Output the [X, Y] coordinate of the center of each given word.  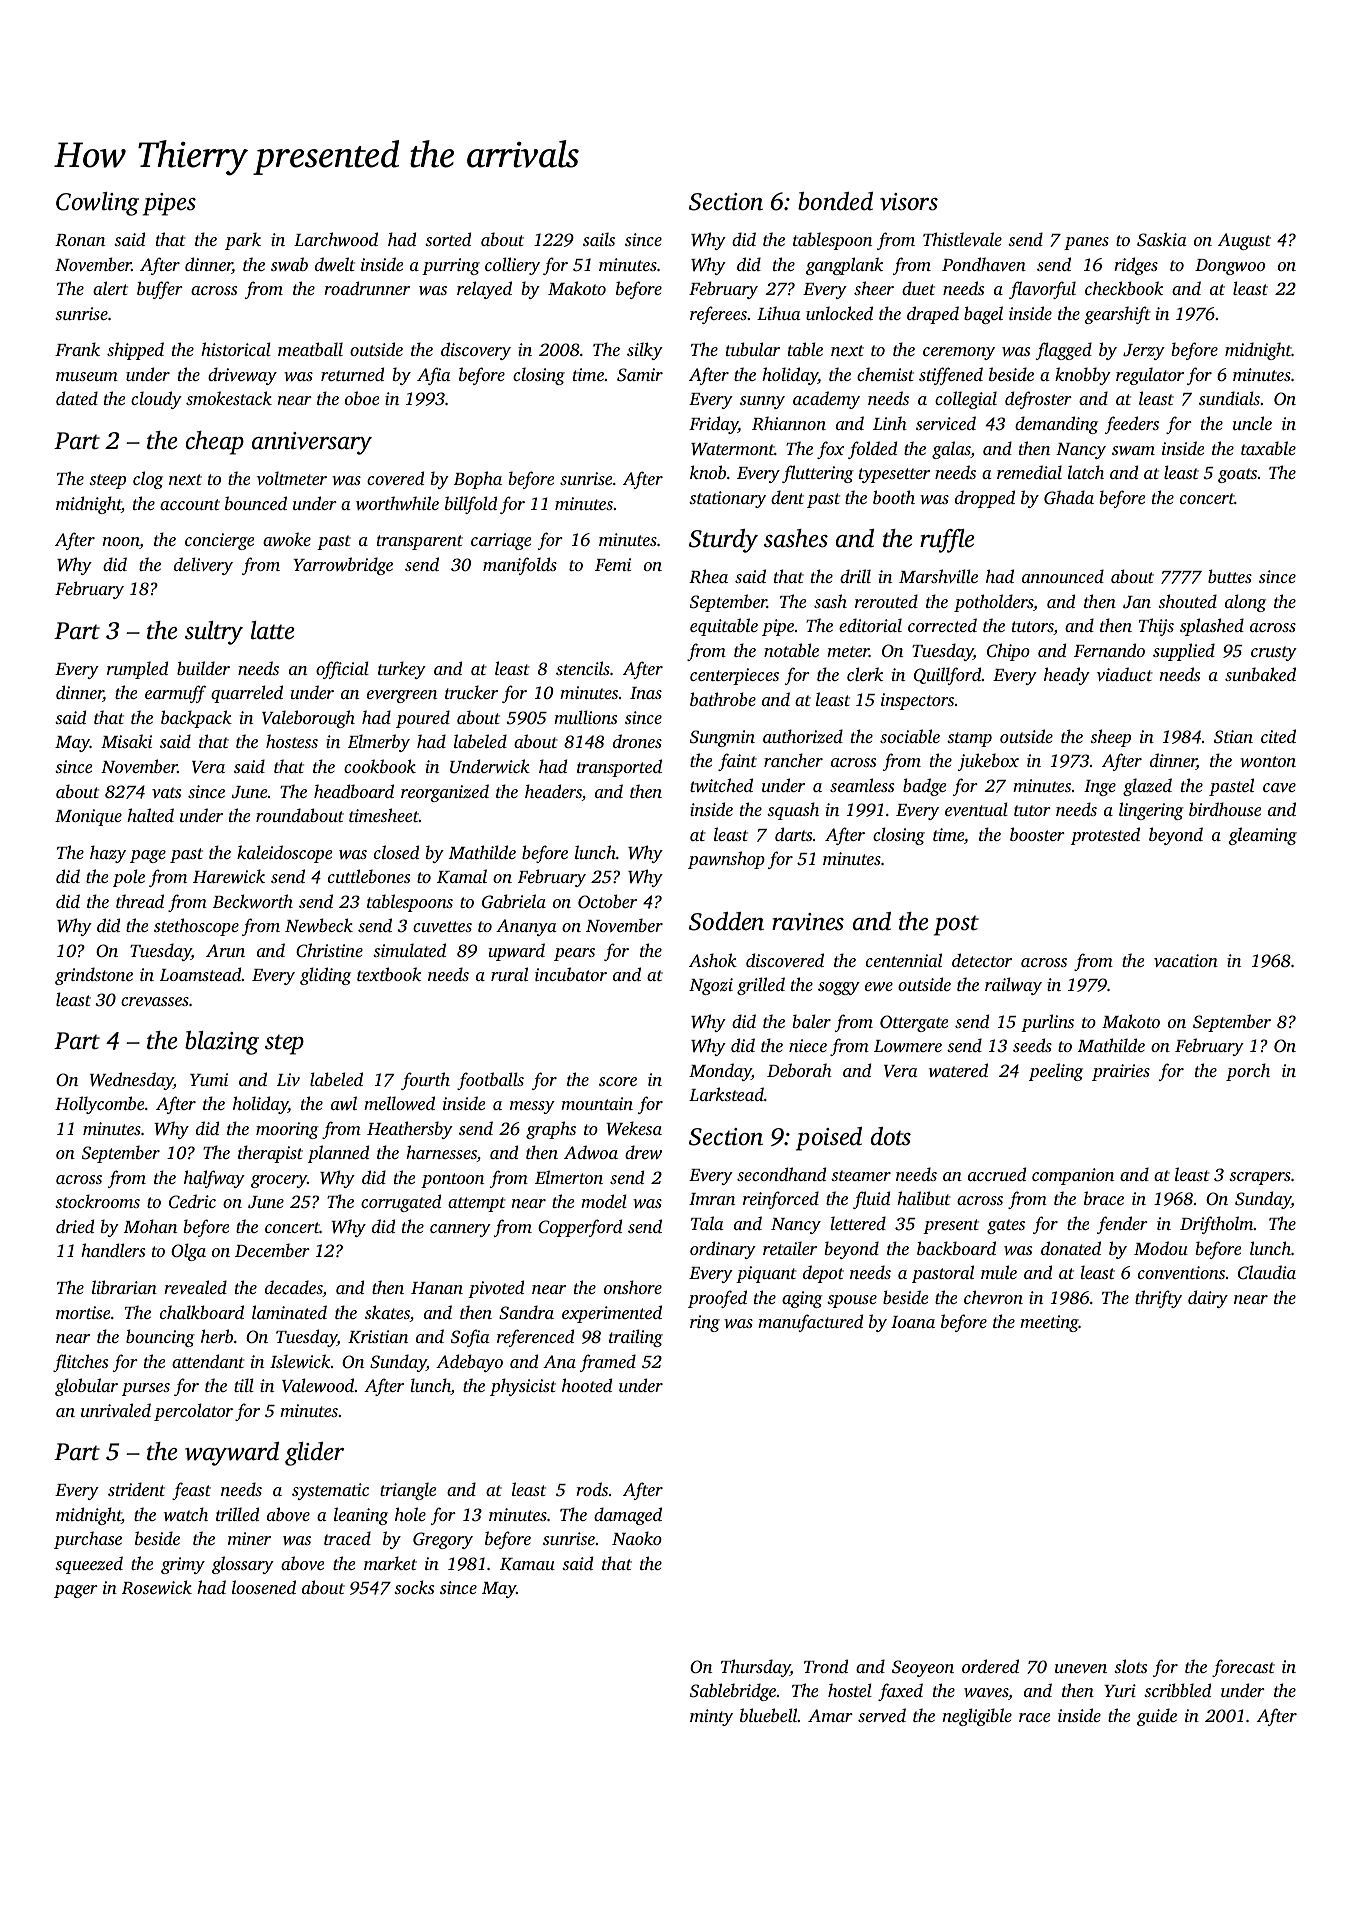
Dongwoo [1230, 267]
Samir [640, 375]
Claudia [1267, 1272]
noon [121, 541]
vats [166, 792]
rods [592, 1489]
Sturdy [723, 541]
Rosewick [157, 1587]
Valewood [318, 1385]
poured [423, 719]
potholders [993, 603]
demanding [1056, 425]
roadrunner [367, 288]
